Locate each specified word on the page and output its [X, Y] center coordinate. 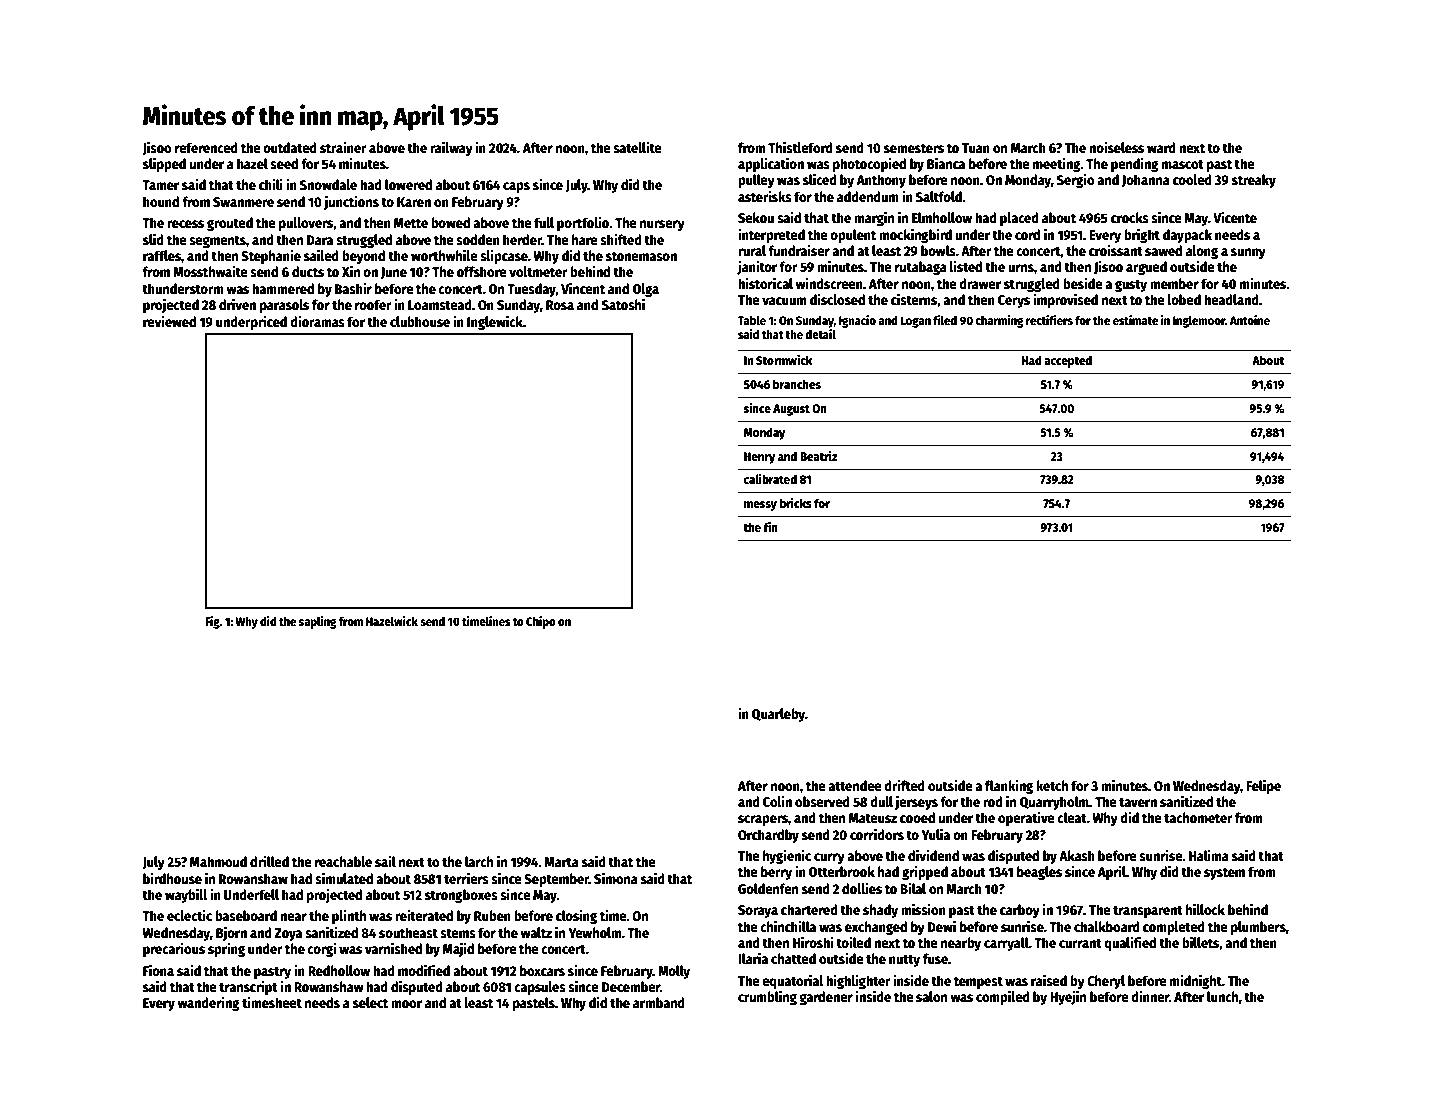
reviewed [169, 321]
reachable [343, 861]
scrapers [763, 820]
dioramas [317, 321]
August [791, 410]
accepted [1068, 361]
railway [451, 148]
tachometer [1198, 817]
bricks [796, 503]
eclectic [189, 915]
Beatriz [819, 456]
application [771, 164]
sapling [318, 622]
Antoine [1250, 320]
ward [1161, 147]
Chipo [541, 622]
